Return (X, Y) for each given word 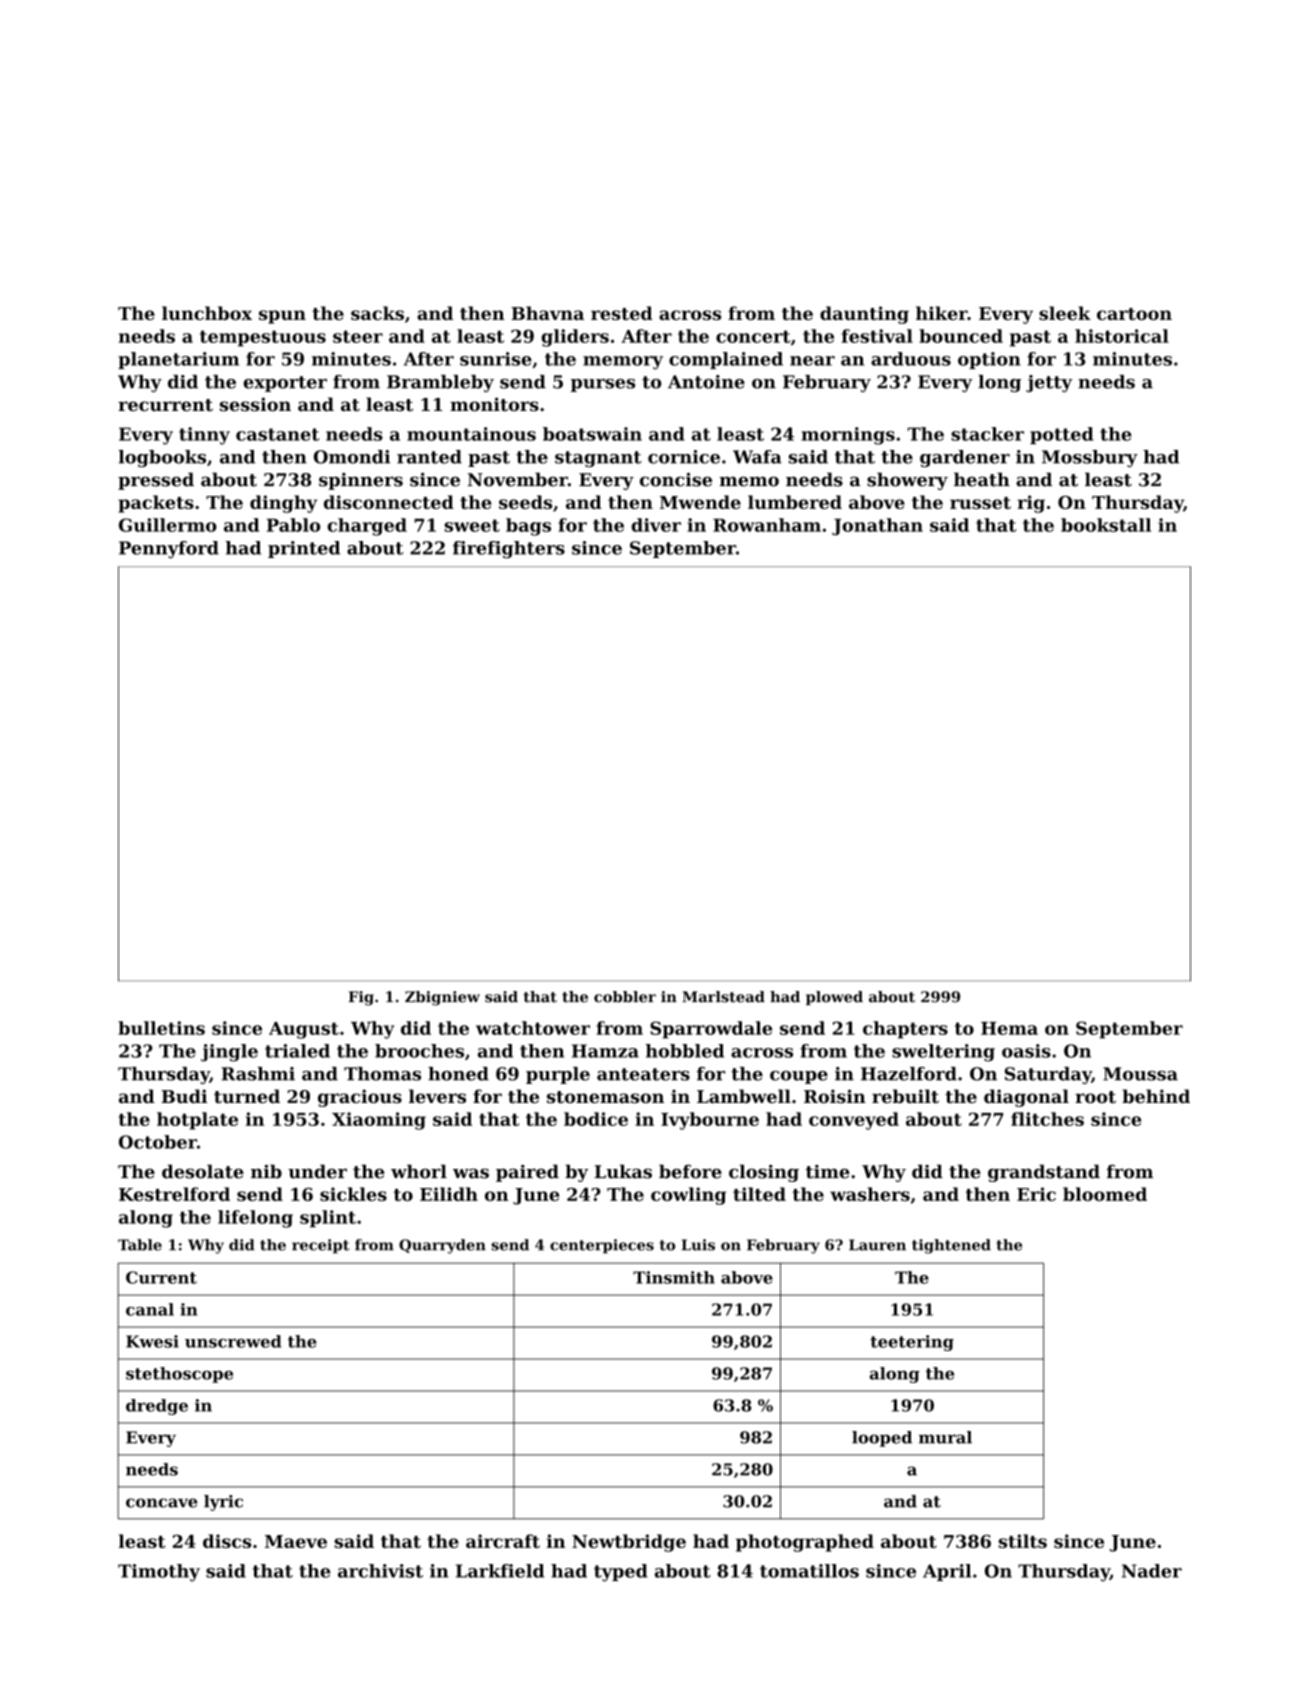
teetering (912, 1343)
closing (764, 1173)
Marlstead (723, 997)
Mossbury (1090, 458)
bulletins (161, 1028)
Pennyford (169, 550)
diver (656, 525)
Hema (1009, 1028)
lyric (223, 1503)
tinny (204, 436)
